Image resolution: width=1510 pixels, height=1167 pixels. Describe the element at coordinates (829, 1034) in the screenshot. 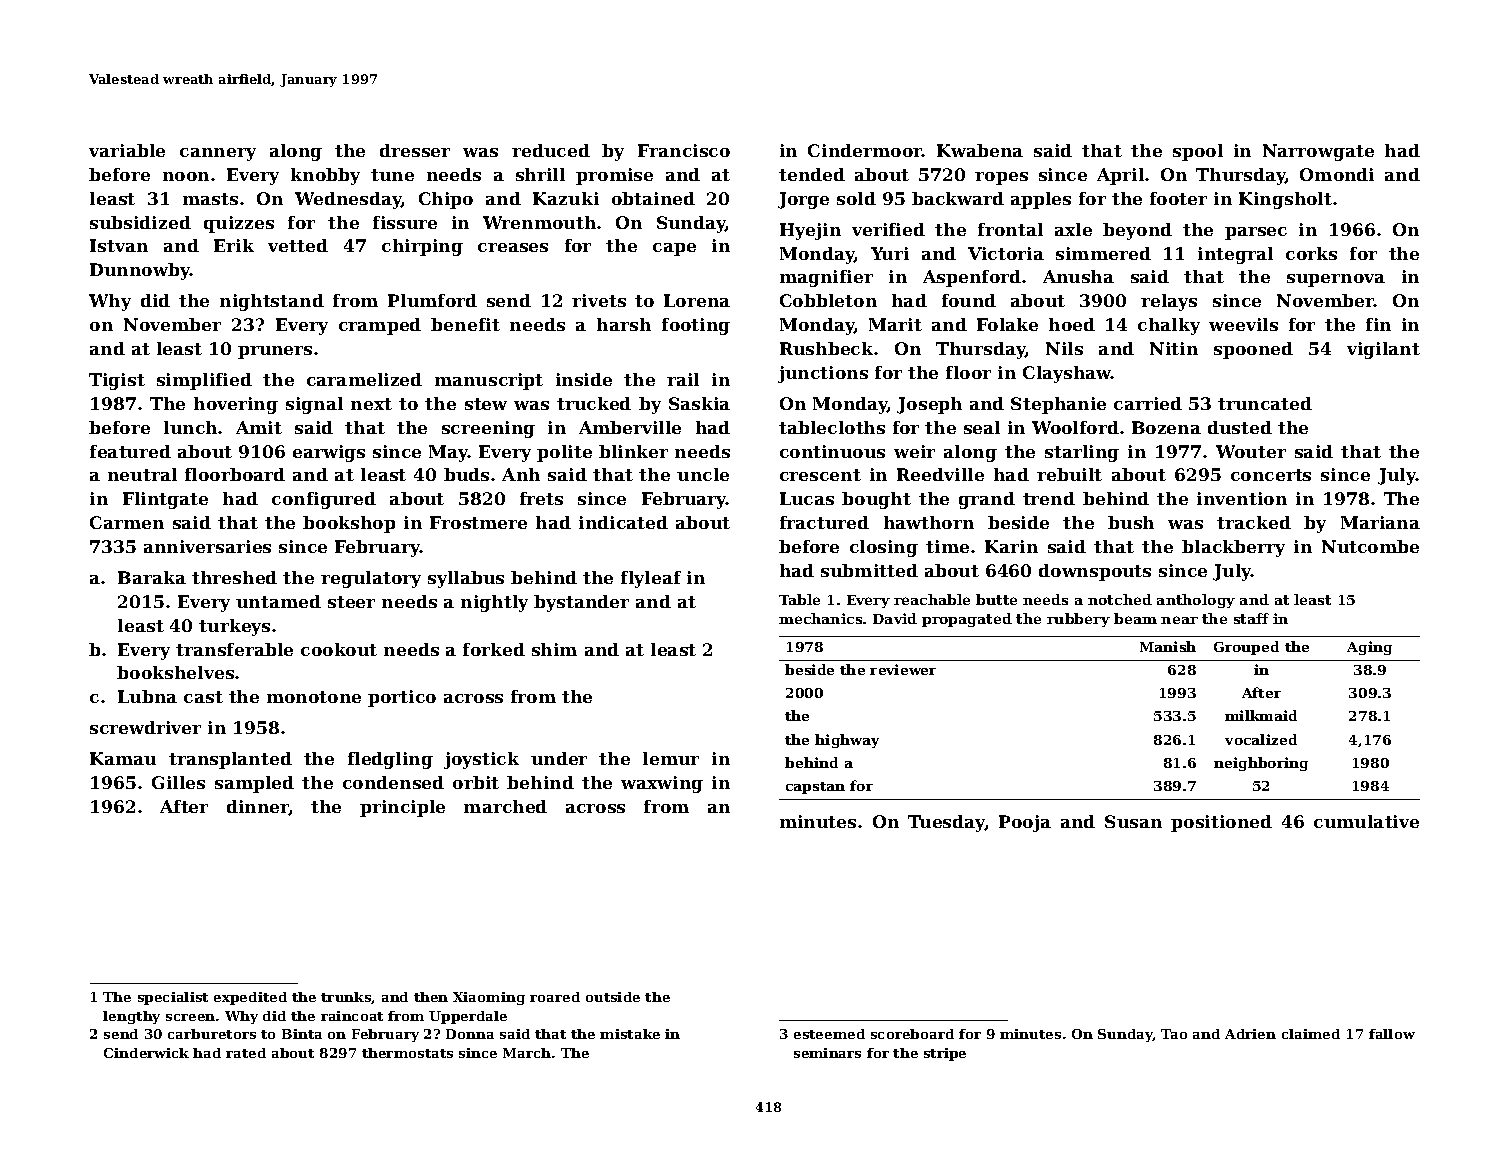

I see `esteemed` at that location.
